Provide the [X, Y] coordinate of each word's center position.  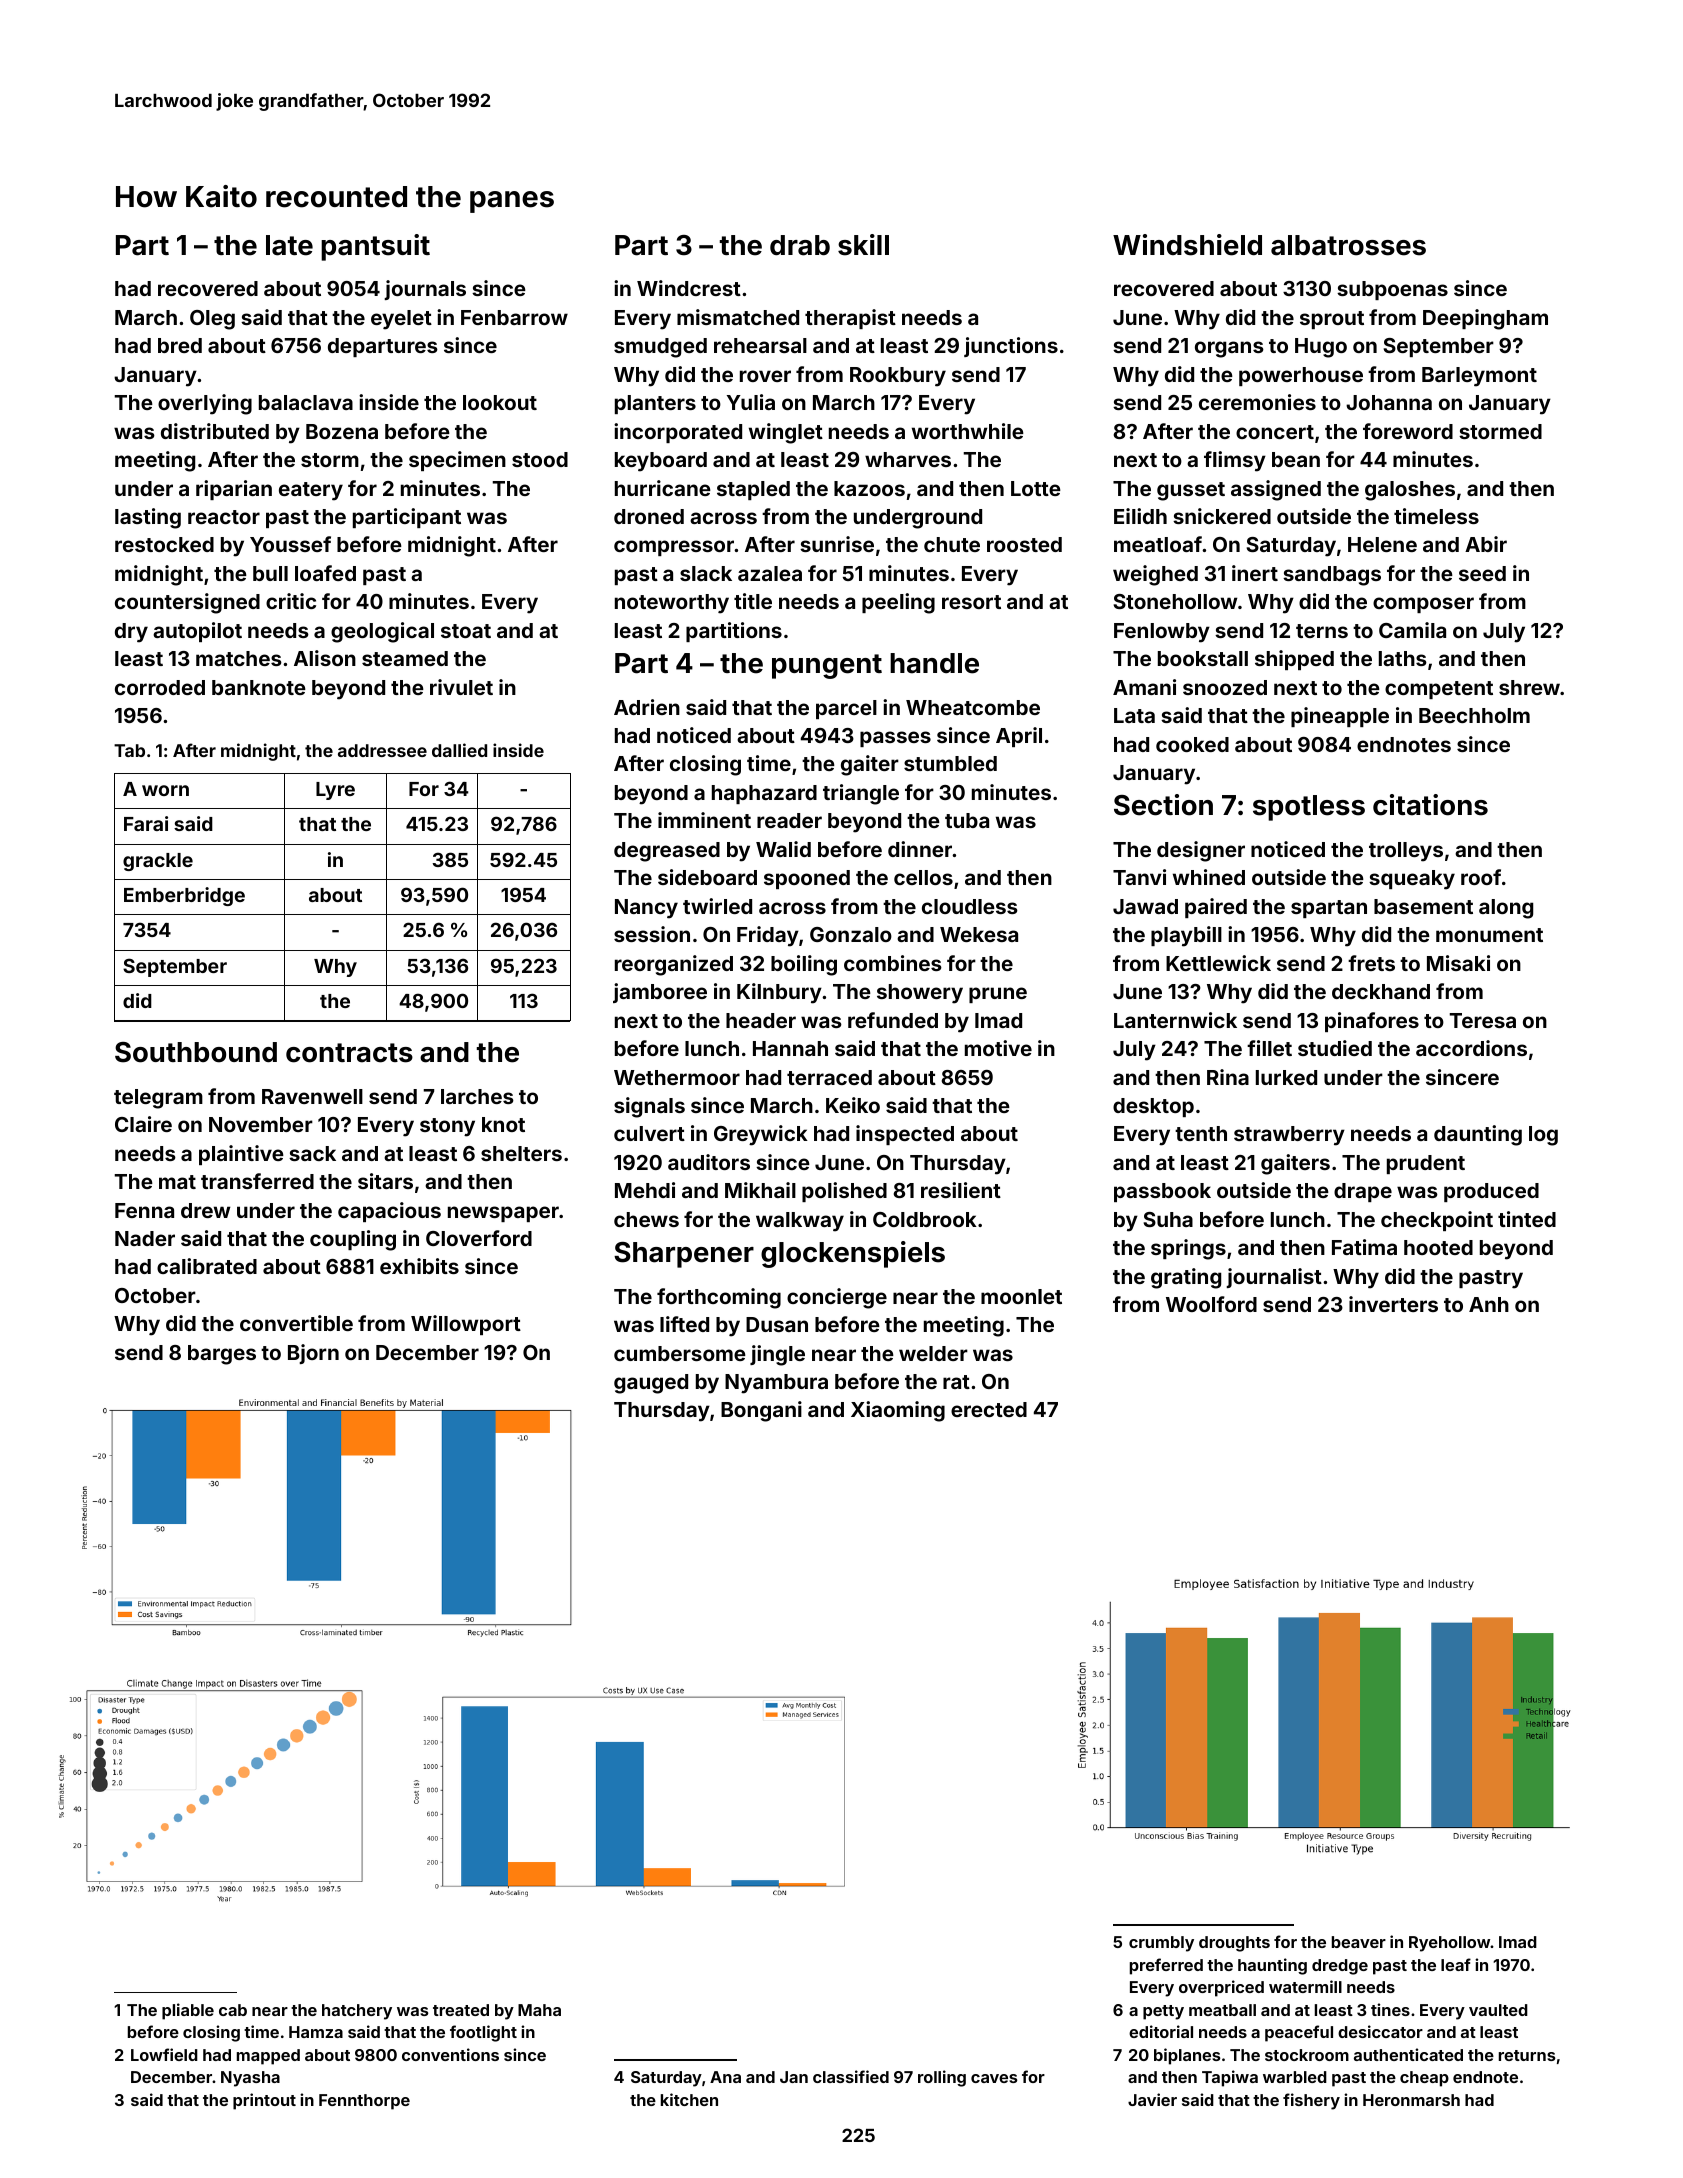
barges [222, 1355]
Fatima [1364, 1247]
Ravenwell [312, 1096]
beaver [1359, 1942]
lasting [148, 518]
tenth [1201, 1133]
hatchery [357, 2012]
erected [989, 1409]
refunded [893, 1020]
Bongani [761, 1411]
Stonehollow [1175, 601]
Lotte [1036, 488]
